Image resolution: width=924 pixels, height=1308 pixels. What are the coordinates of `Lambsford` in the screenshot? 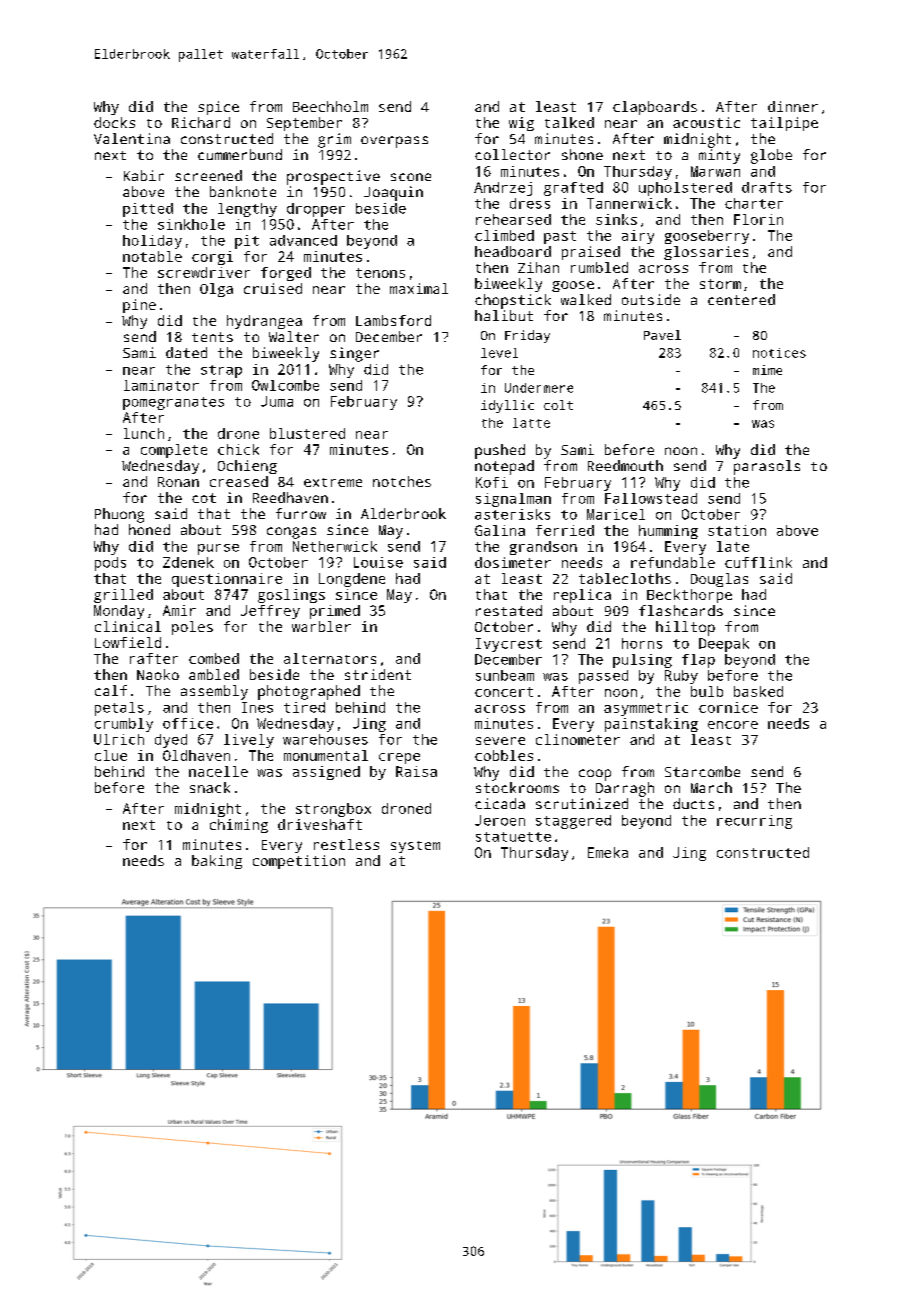 It's located at (393, 320).
